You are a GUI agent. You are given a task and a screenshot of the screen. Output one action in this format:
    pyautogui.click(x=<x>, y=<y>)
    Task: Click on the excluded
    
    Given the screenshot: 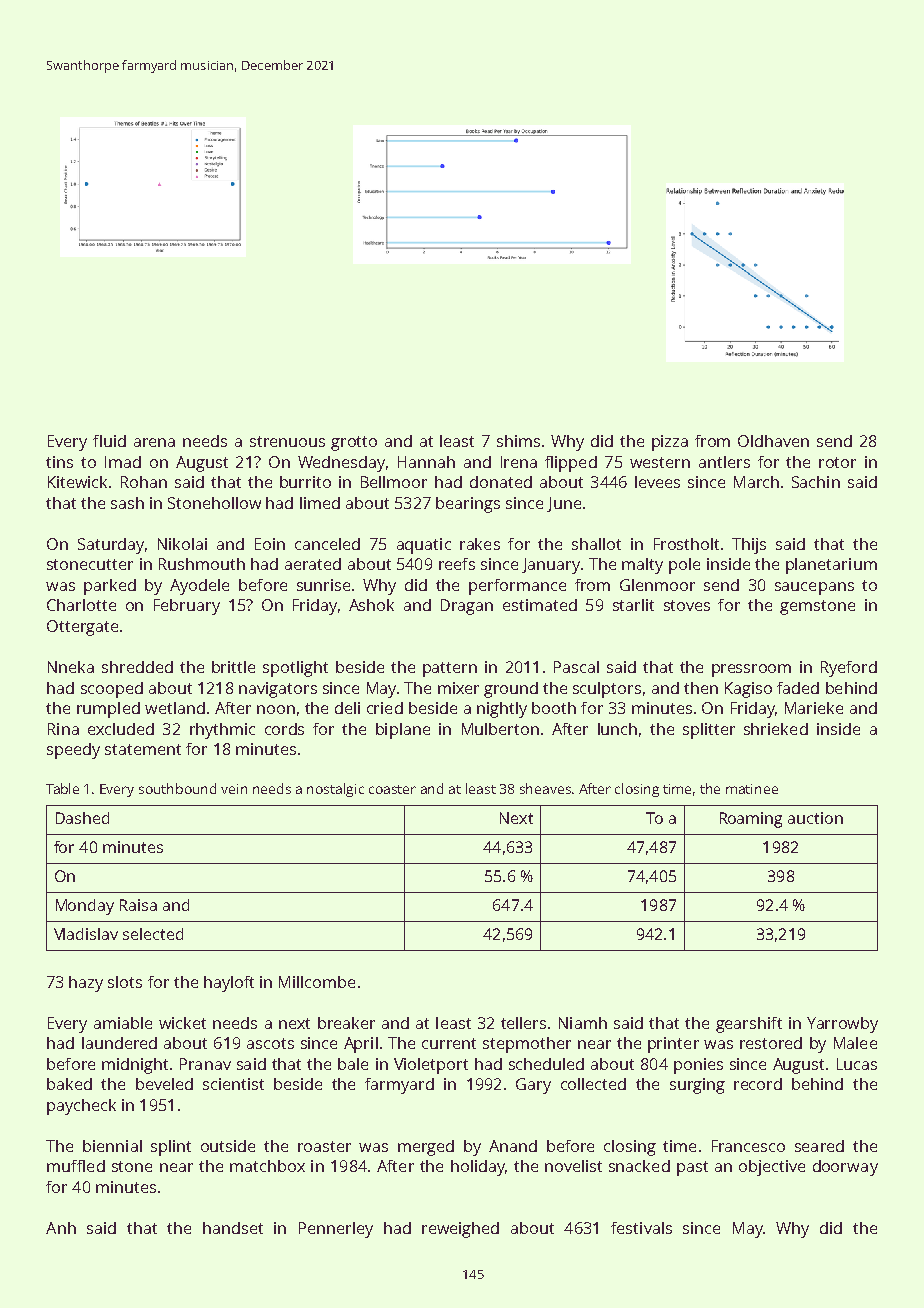 What is the action you would take?
    pyautogui.click(x=121, y=729)
